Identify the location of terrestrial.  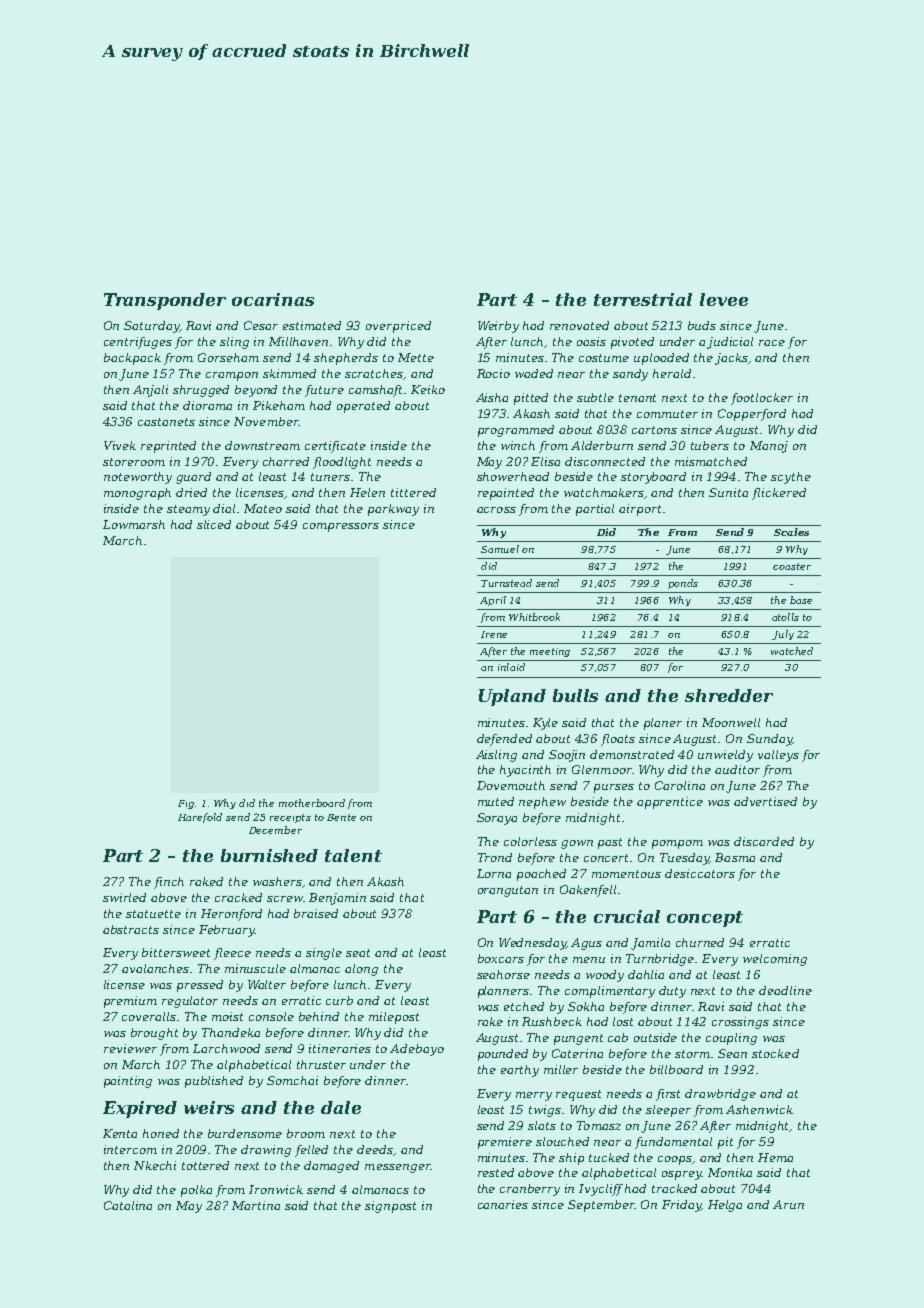
(643, 299).
